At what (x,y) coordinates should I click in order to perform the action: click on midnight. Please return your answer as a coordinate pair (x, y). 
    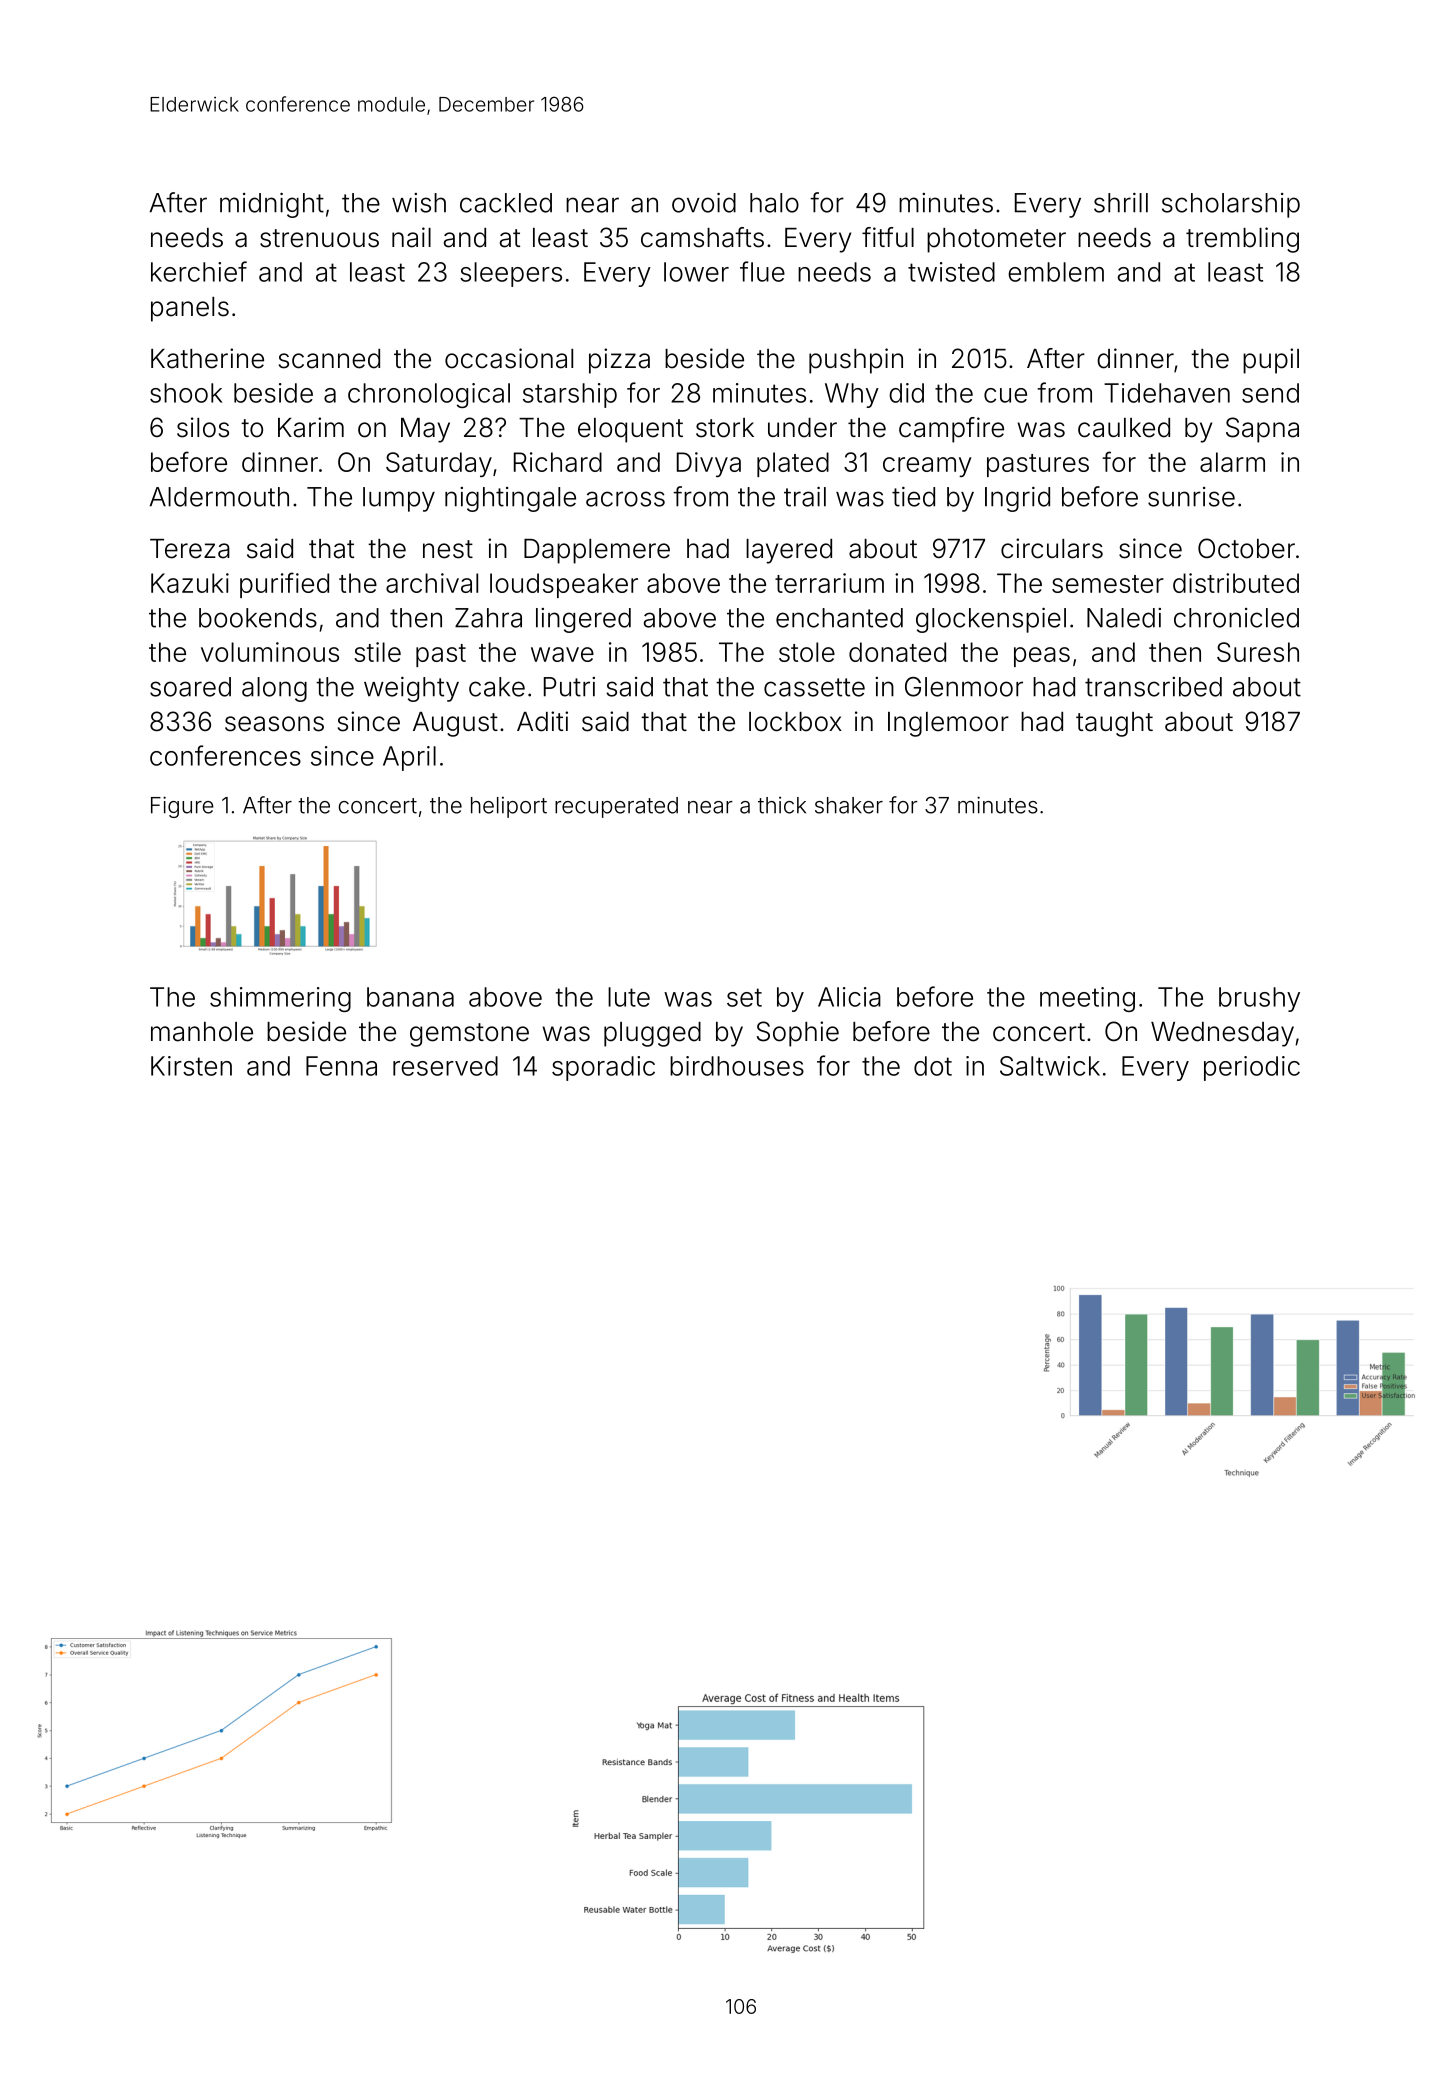
    Looking at the image, I should click on (272, 205).
